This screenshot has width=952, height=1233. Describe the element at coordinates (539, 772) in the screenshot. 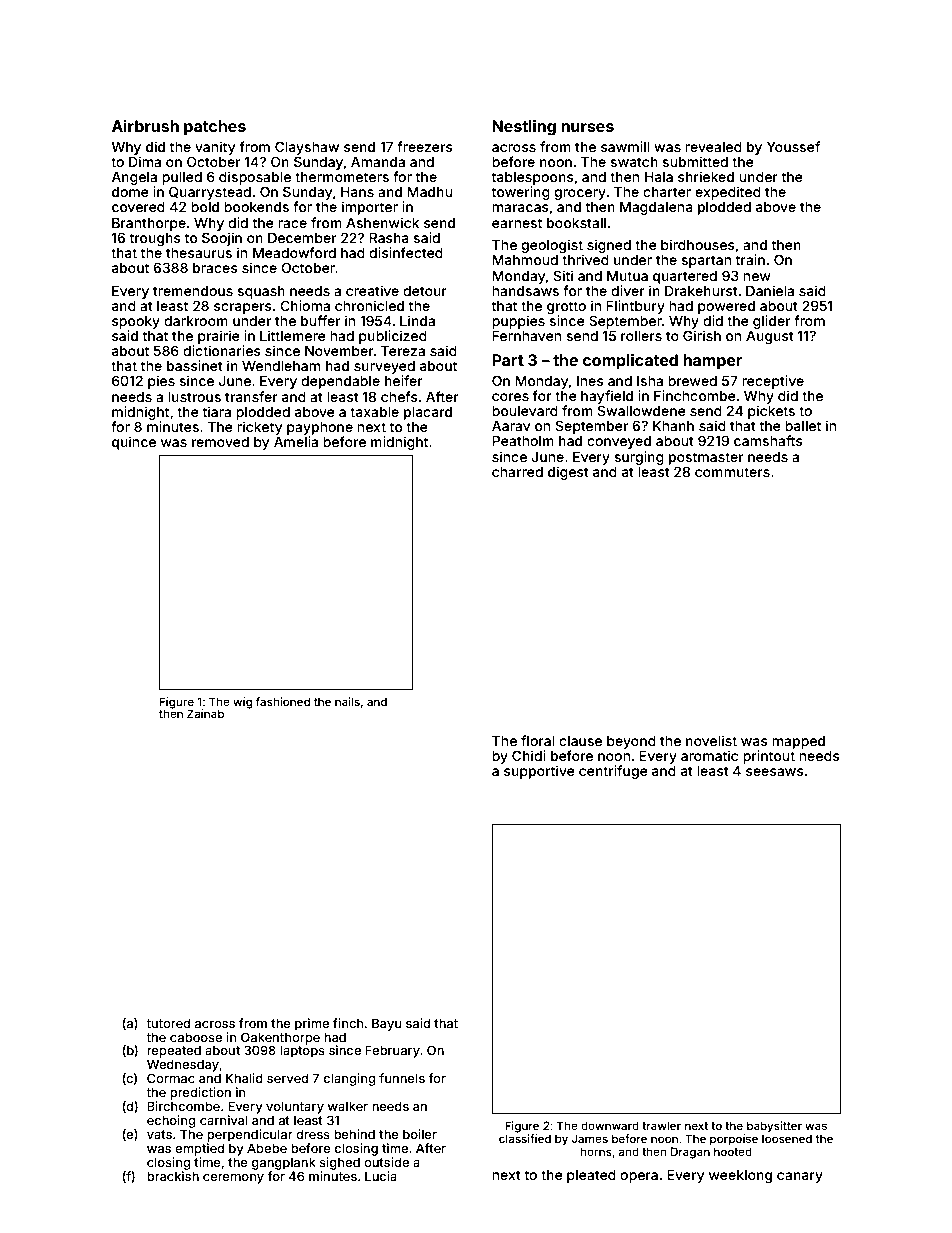

I see `supportive` at that location.
